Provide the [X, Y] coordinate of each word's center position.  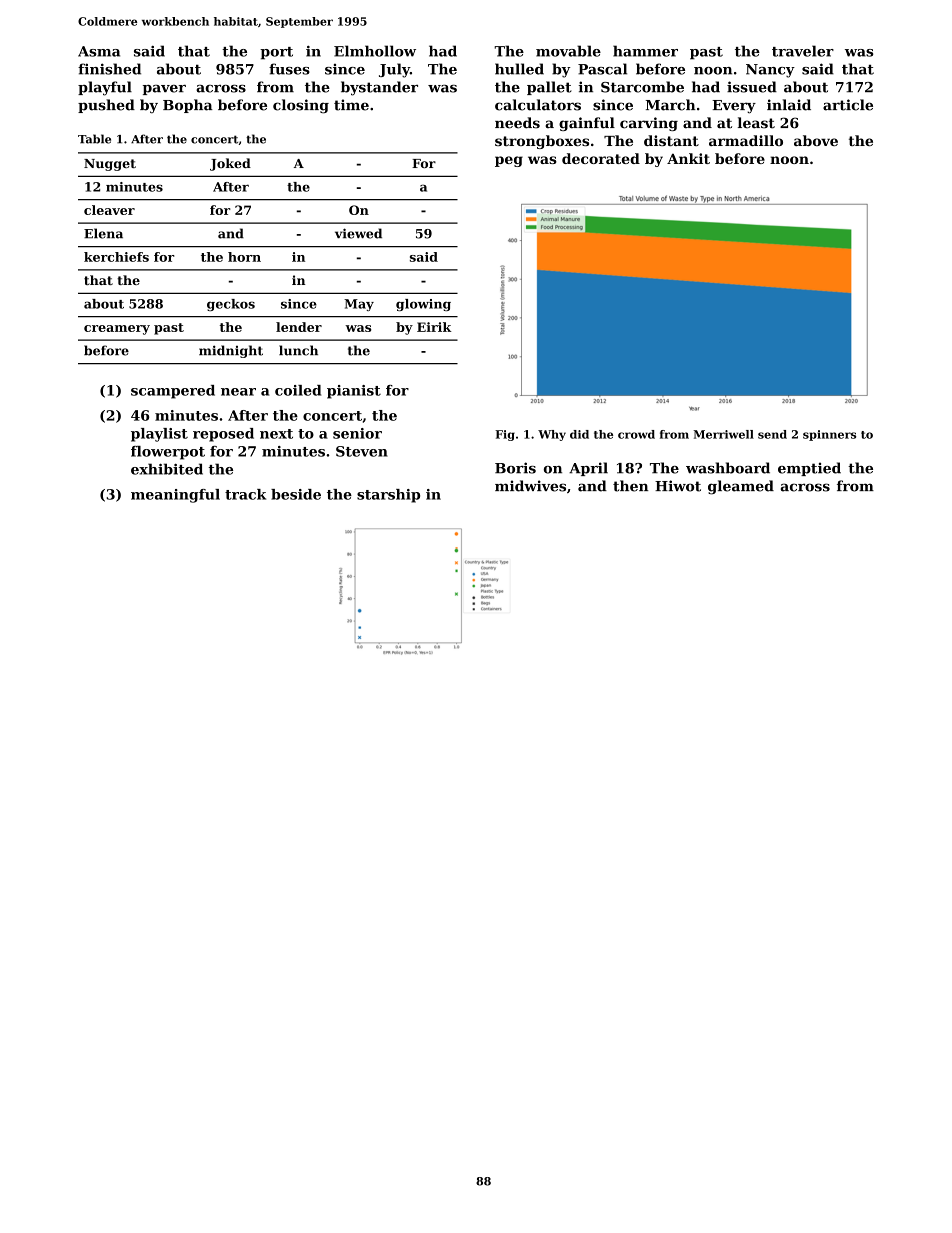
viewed [358, 233]
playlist [159, 435]
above [816, 140]
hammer [645, 51]
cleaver [109, 210]
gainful [587, 124]
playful [105, 88]
